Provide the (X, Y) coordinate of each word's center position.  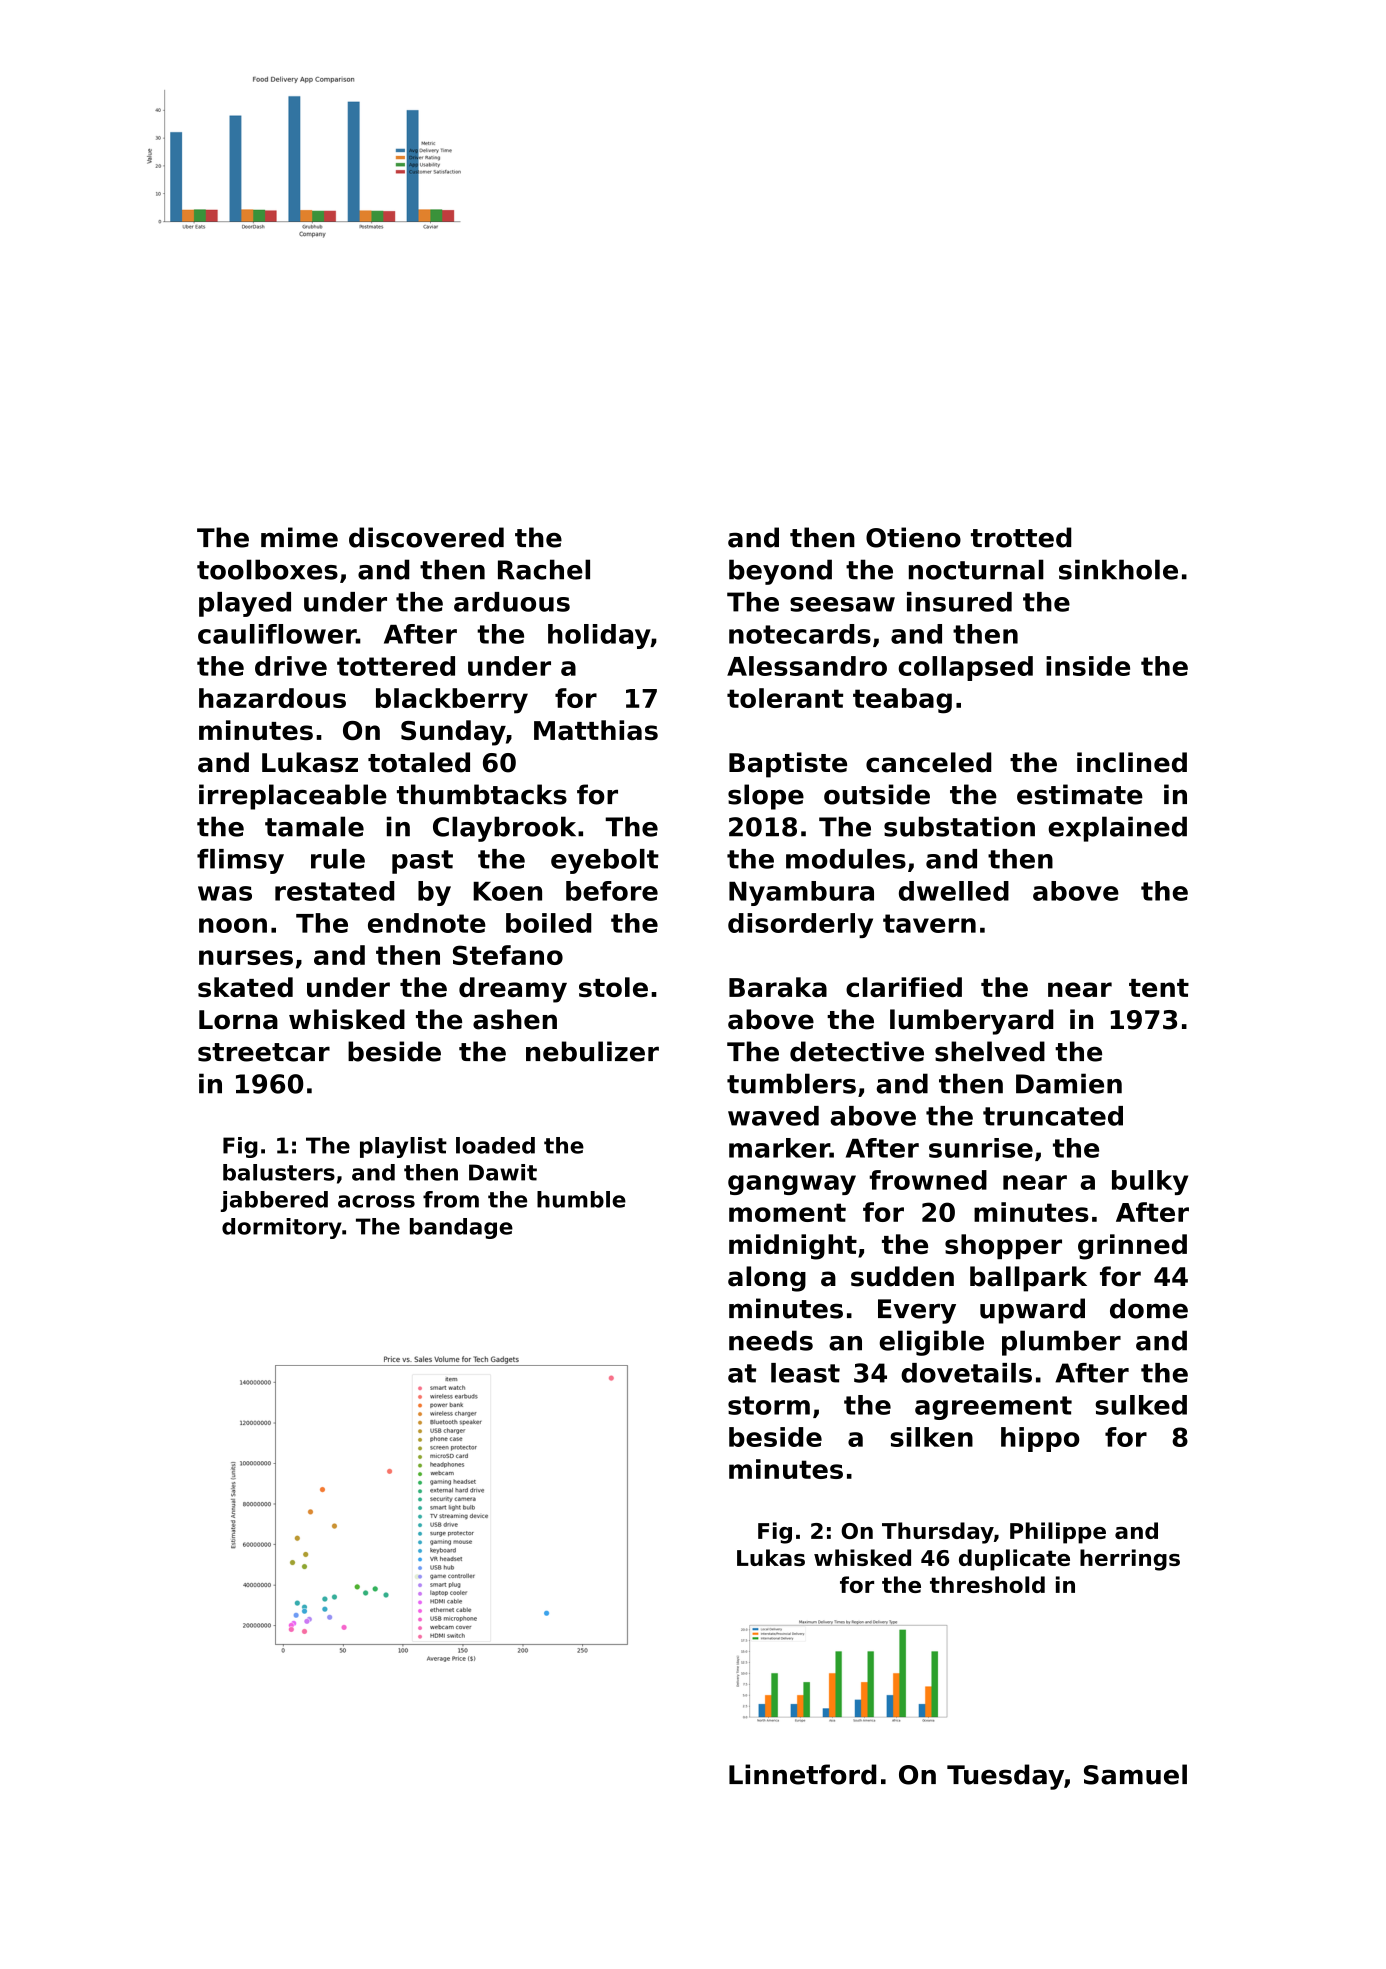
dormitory (282, 1228)
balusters (279, 1172)
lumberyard (971, 1022)
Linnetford (802, 1774)
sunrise (981, 1148)
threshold (987, 1584)
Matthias (596, 730)
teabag (902, 701)
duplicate (1014, 1560)
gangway (792, 1185)
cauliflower (277, 634)
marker (779, 1148)
